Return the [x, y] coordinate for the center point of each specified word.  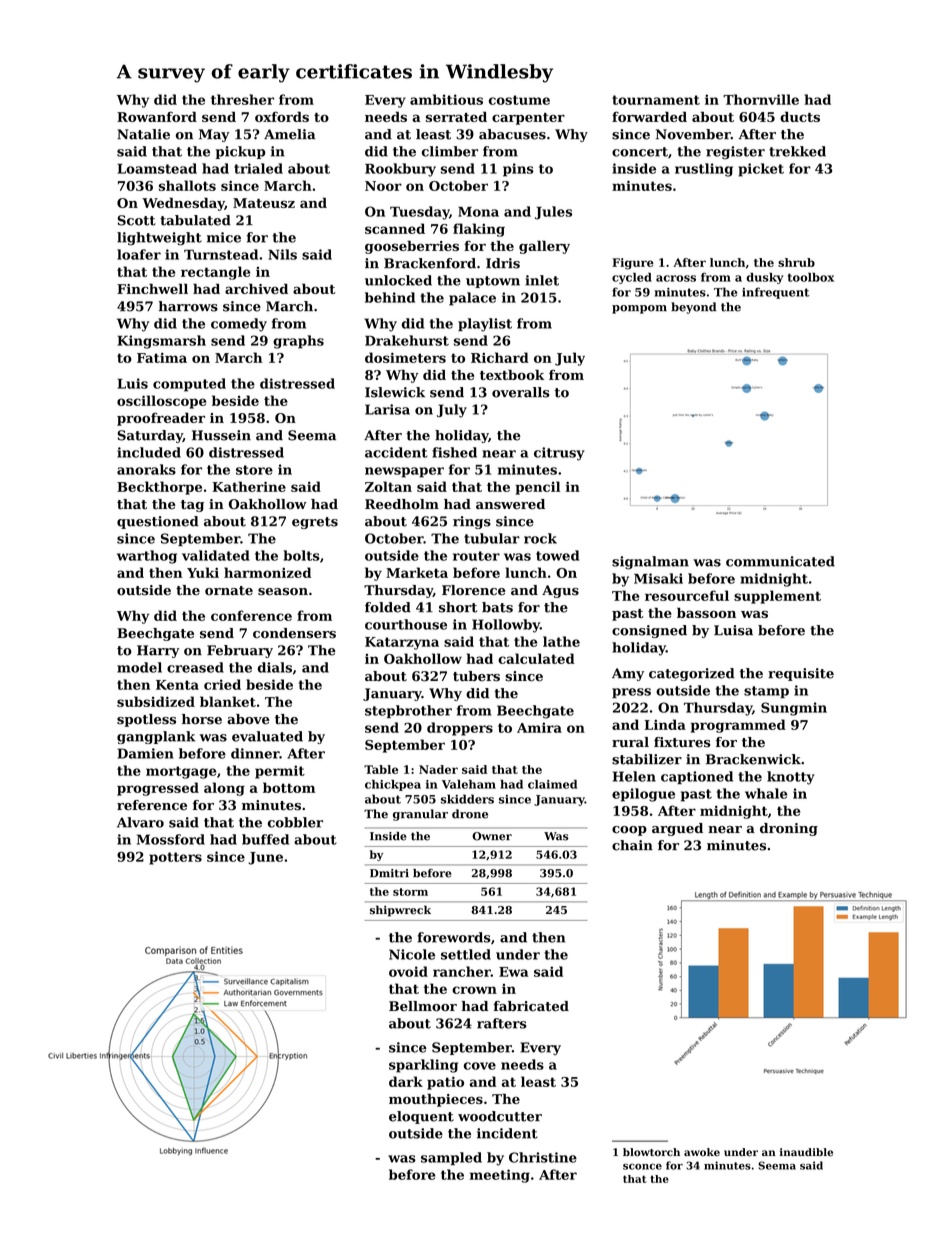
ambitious [446, 99]
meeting [500, 1176]
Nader [438, 769]
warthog [147, 557]
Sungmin [794, 709]
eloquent [421, 1117]
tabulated [195, 220]
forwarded [649, 116]
